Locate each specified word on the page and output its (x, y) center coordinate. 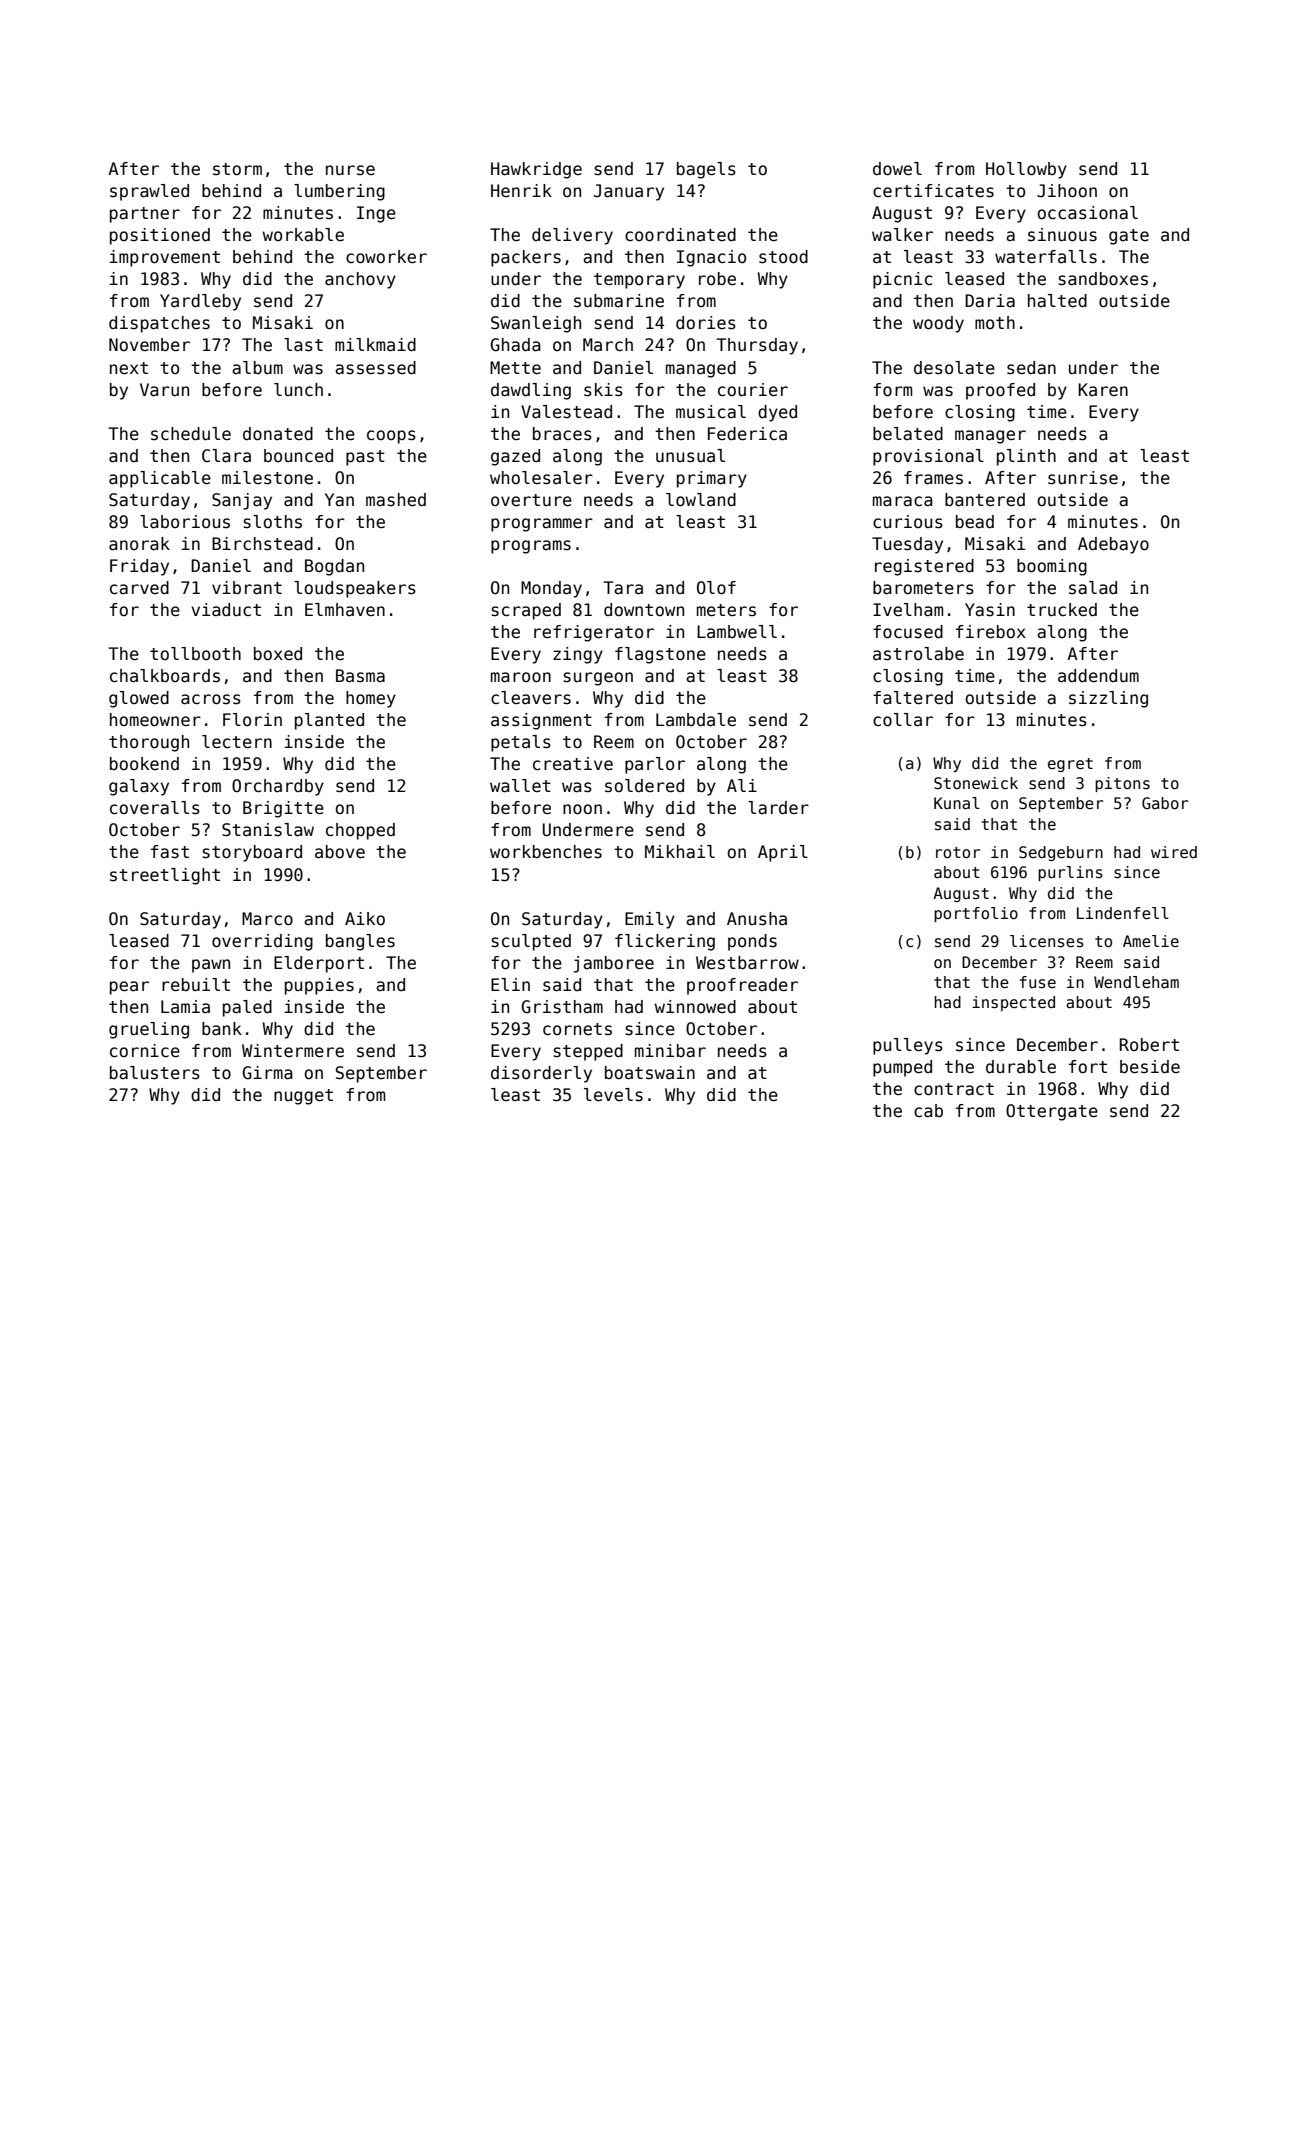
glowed (139, 699)
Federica (747, 434)
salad (1093, 588)
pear (129, 988)
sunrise (1083, 478)
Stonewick (976, 783)
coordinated (680, 235)
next (129, 368)
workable (303, 235)
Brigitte (283, 809)
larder (778, 808)
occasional (1087, 213)
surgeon (598, 679)
